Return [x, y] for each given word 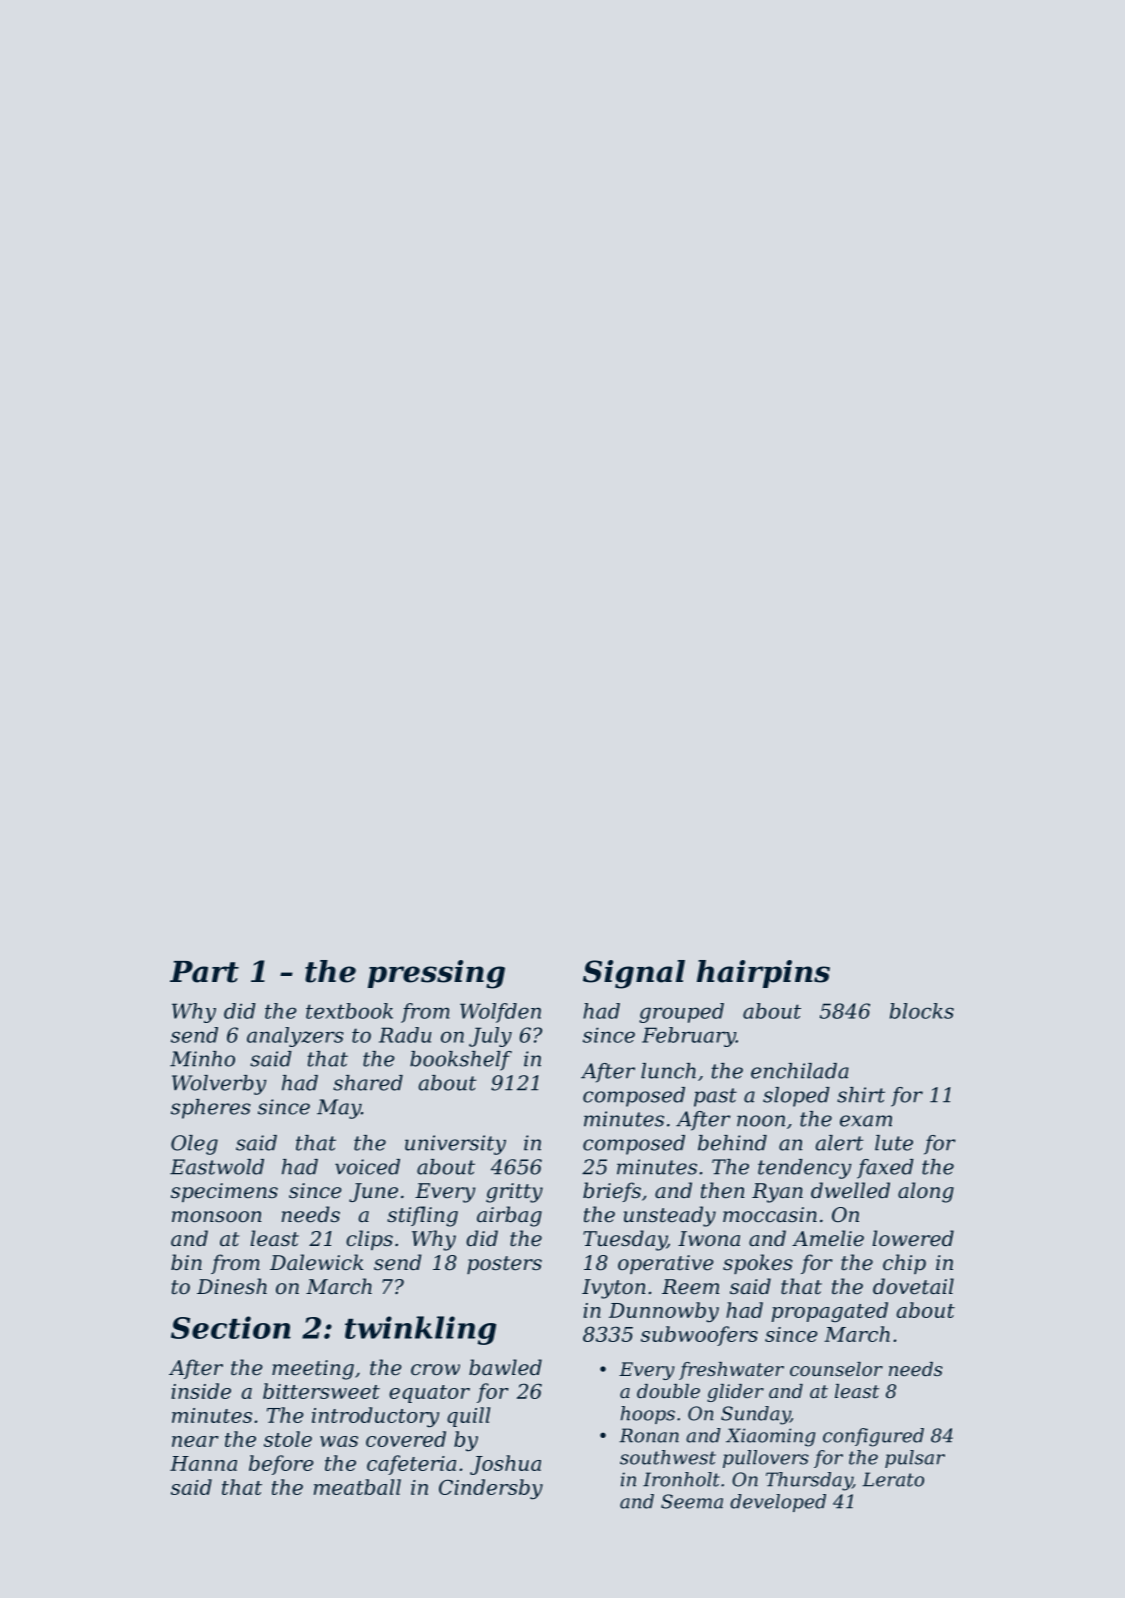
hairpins [763, 974]
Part [204, 972]
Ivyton [614, 1289]
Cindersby [491, 1489]
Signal [634, 974]
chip [904, 1264]
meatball [357, 1487]
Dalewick [317, 1262]
